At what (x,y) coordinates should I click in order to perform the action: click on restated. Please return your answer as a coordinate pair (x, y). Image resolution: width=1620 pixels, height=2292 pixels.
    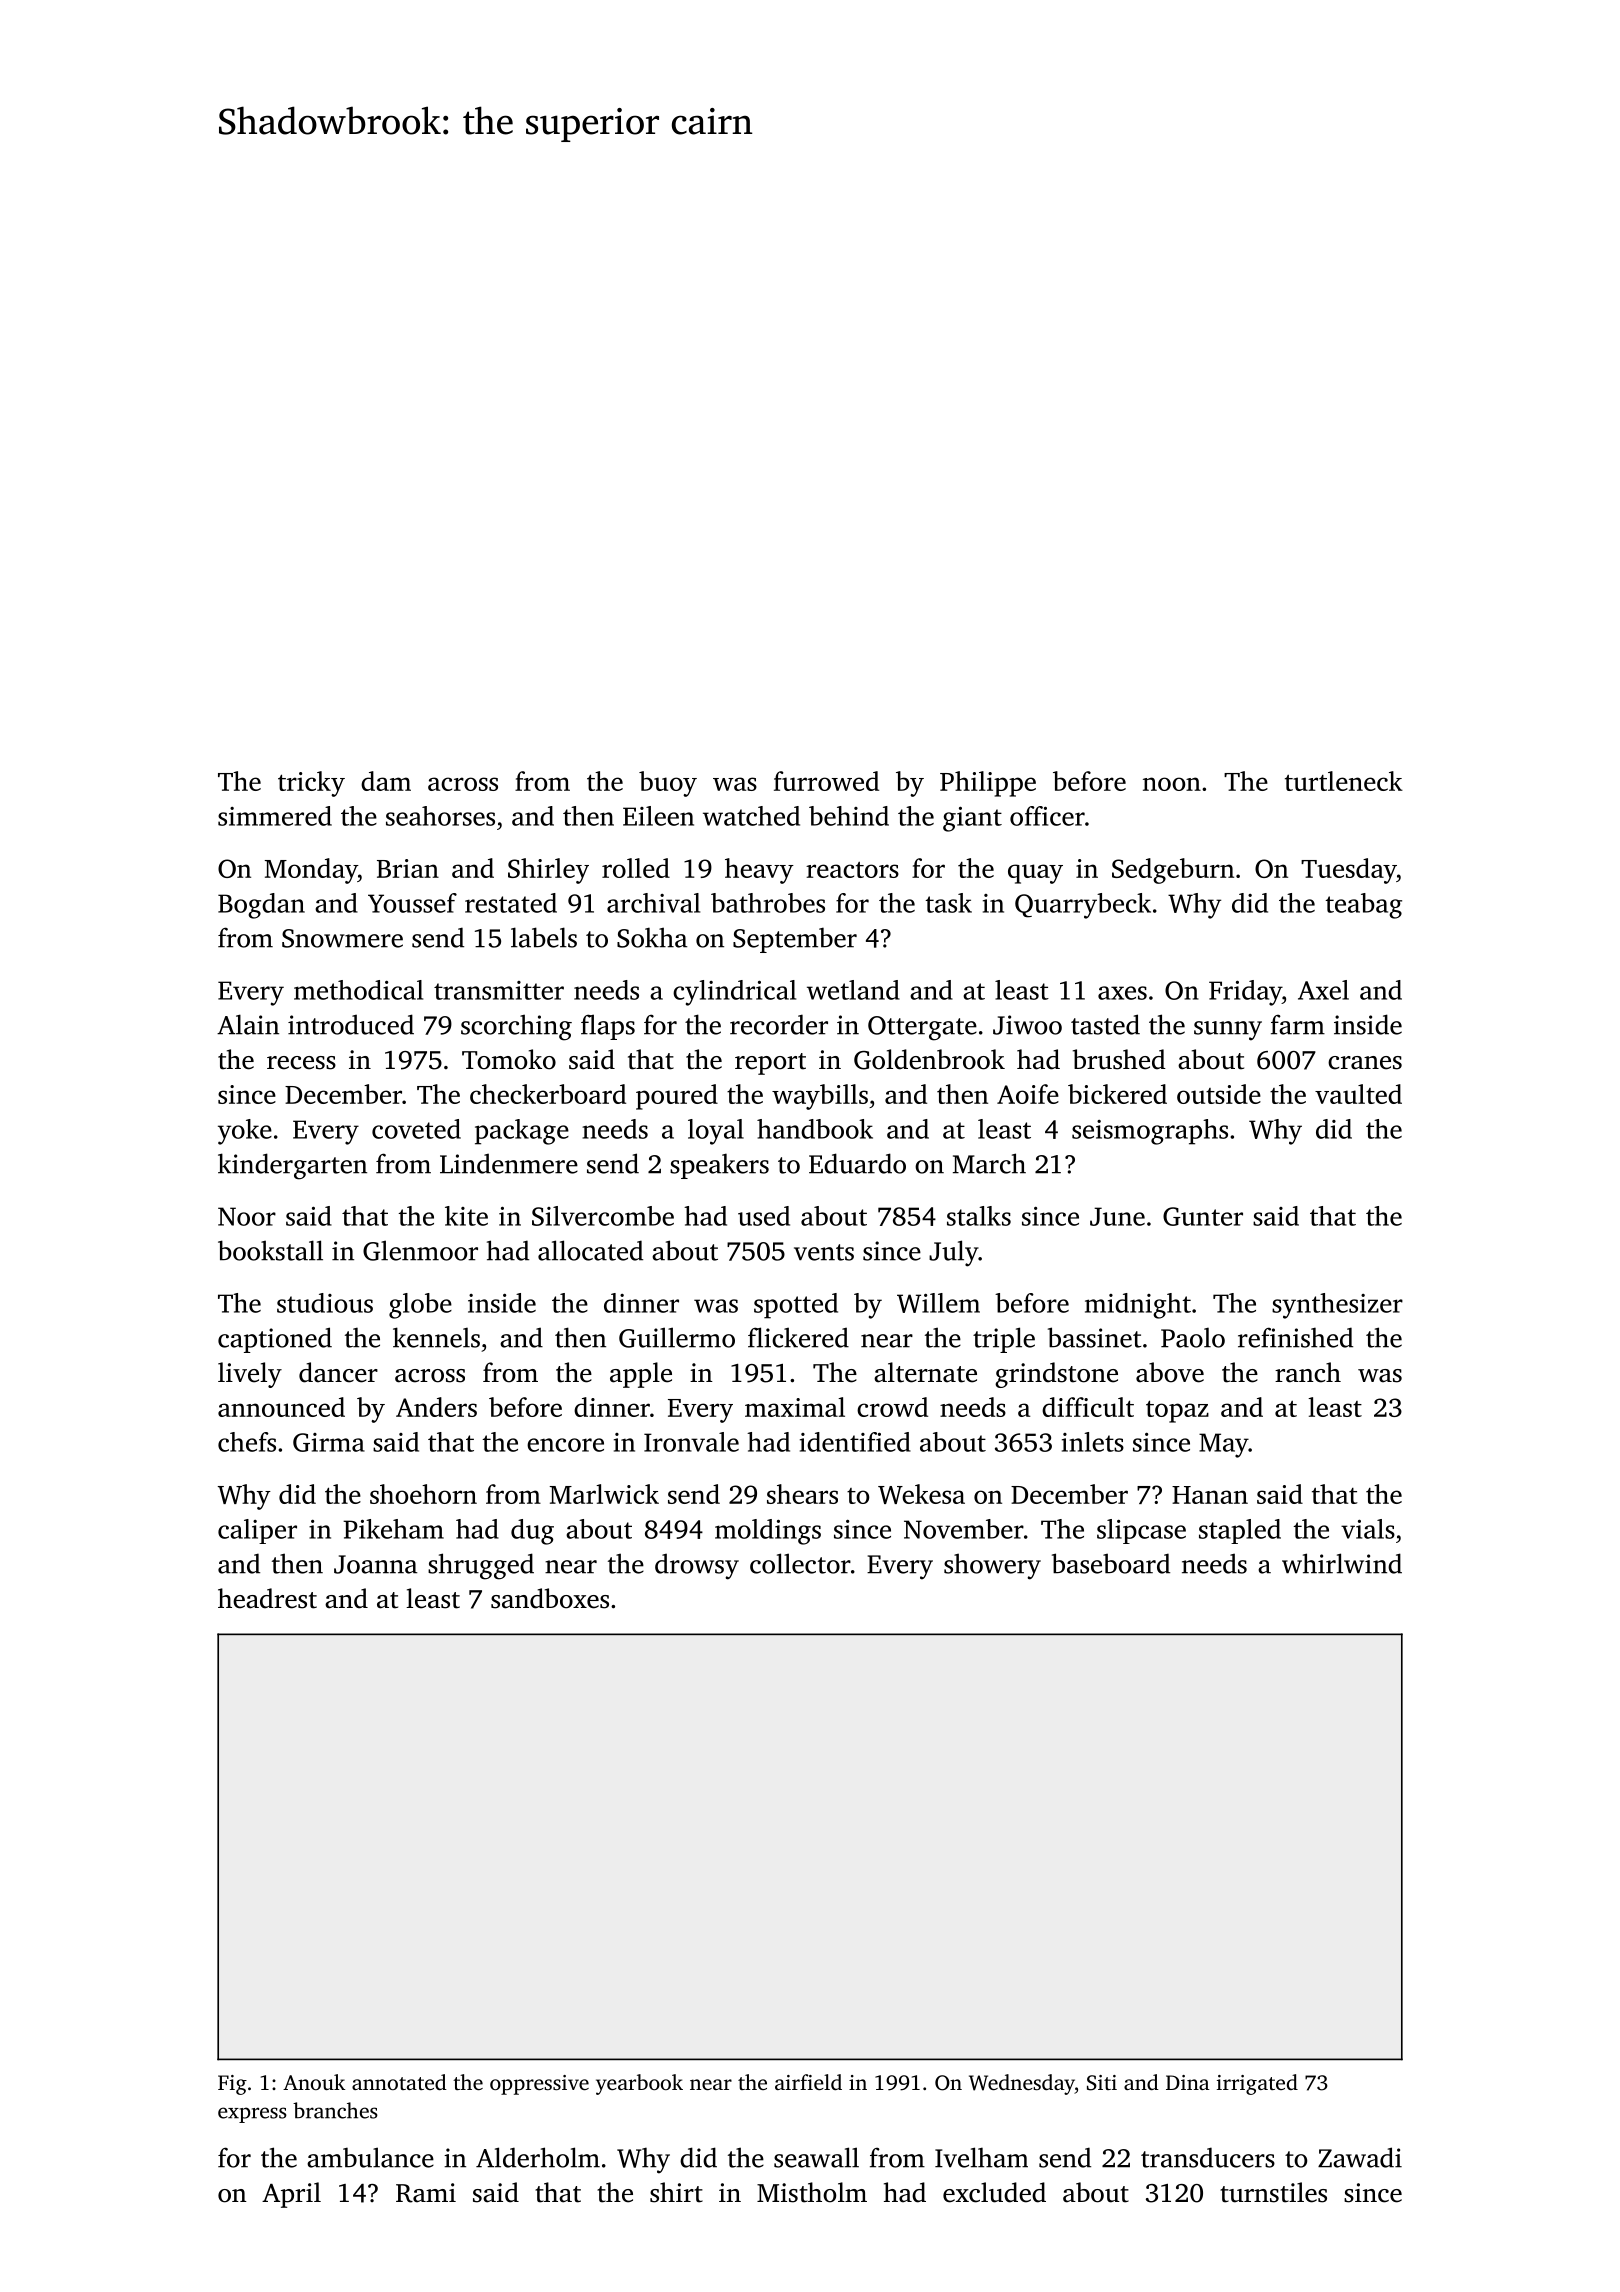
    Looking at the image, I should click on (511, 903).
